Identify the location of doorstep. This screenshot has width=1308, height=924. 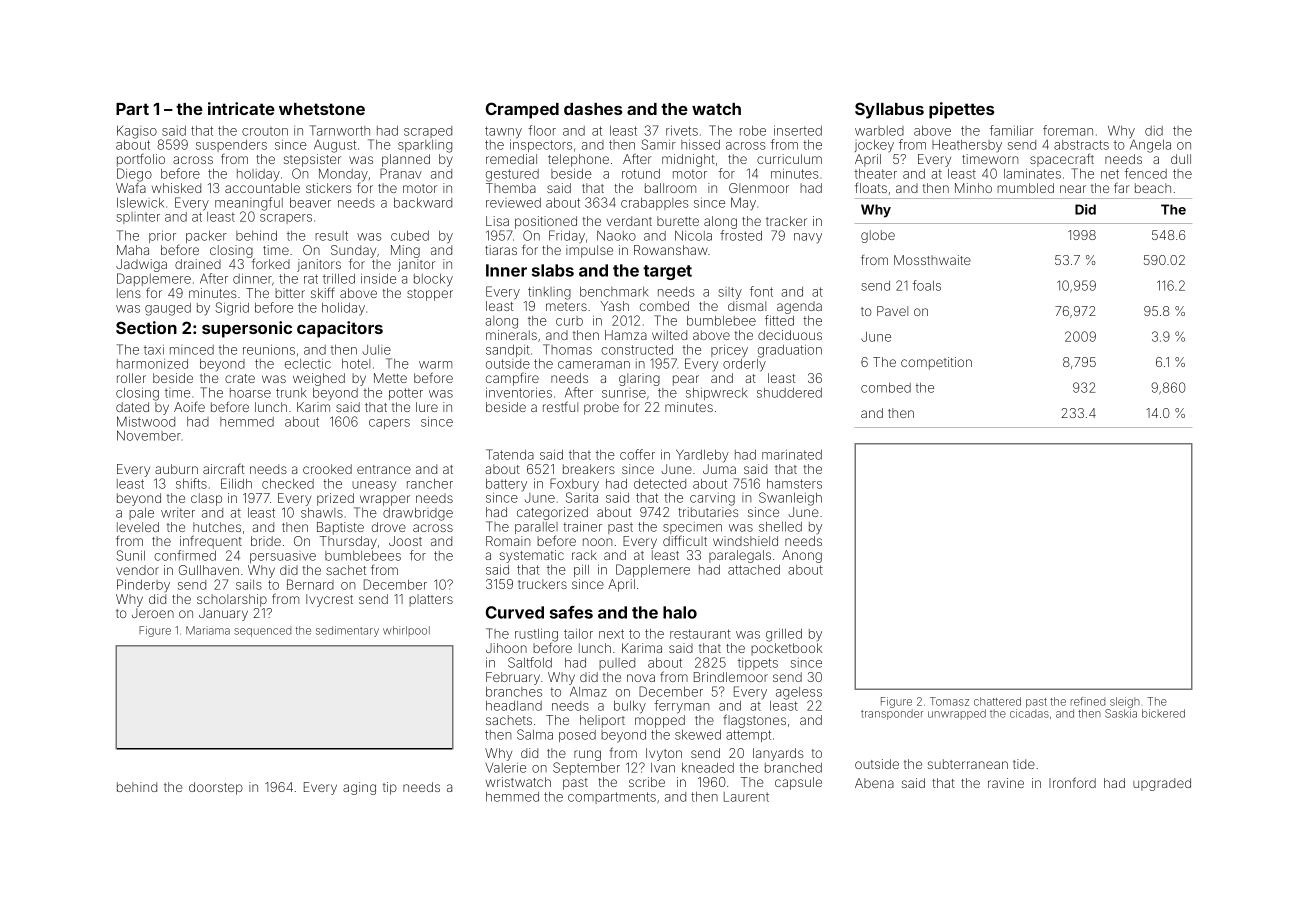
(216, 788).
